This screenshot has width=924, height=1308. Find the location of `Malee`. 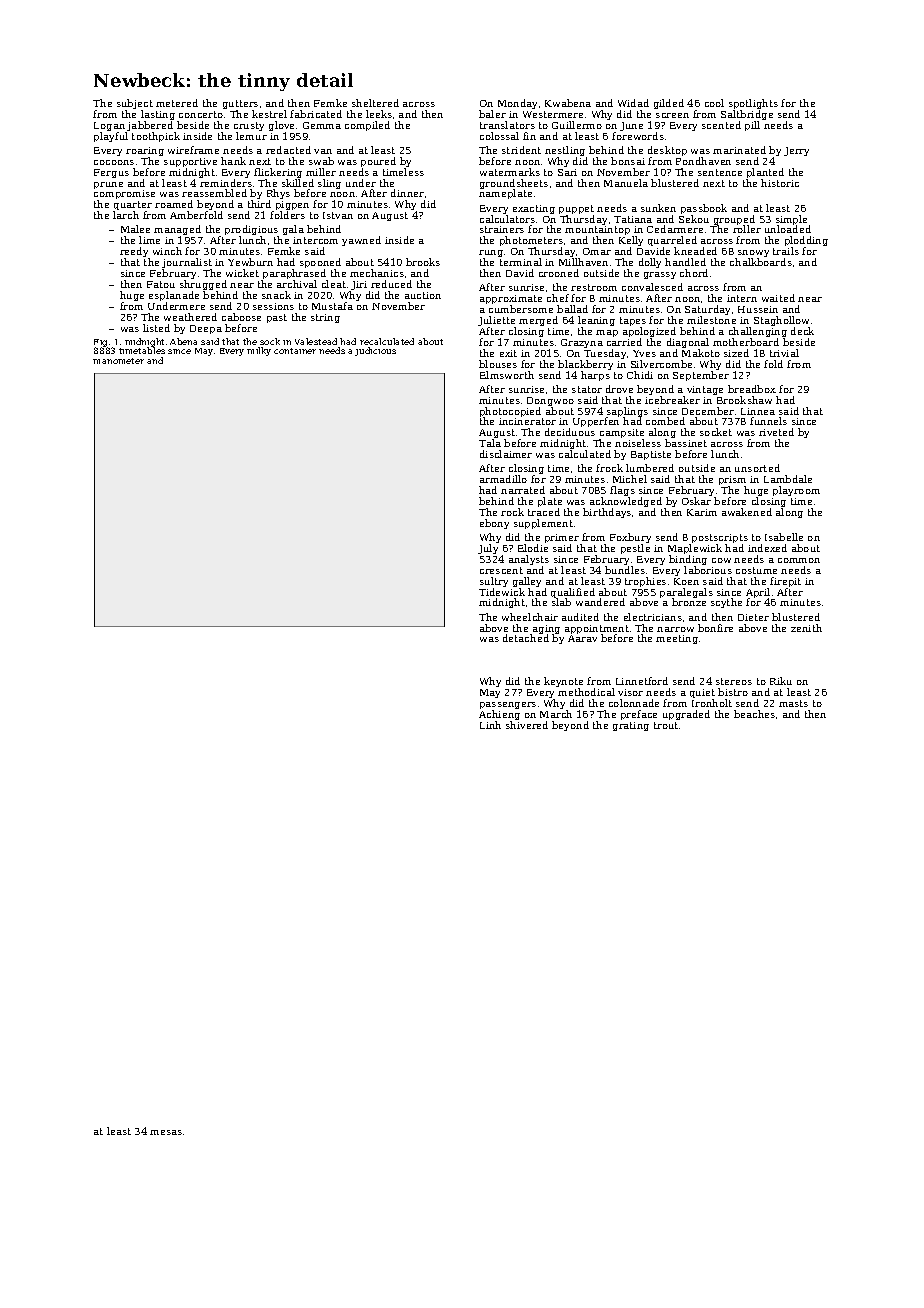

Malee is located at coordinates (135, 229).
